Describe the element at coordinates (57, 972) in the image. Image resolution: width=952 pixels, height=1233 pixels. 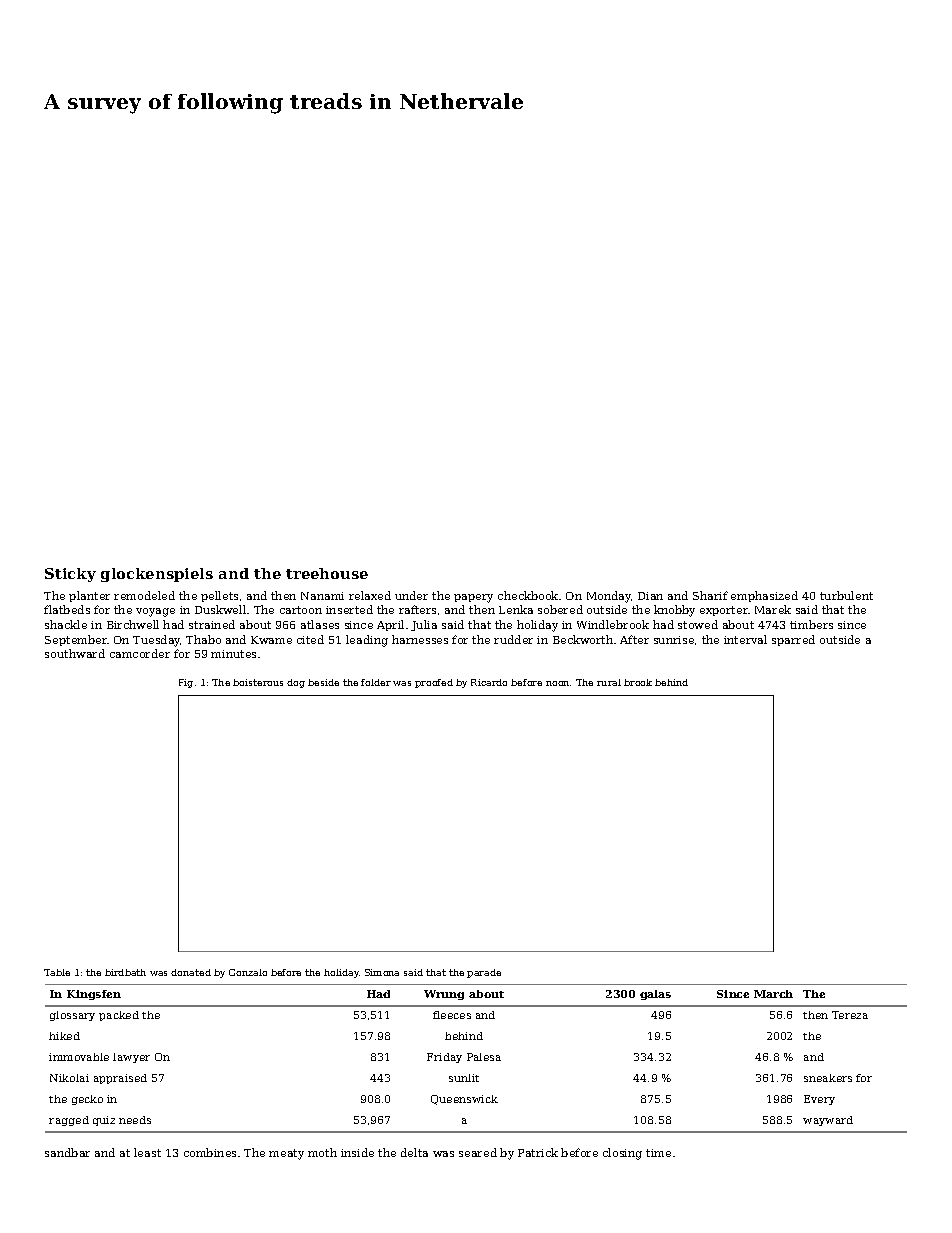
I see `Table` at that location.
